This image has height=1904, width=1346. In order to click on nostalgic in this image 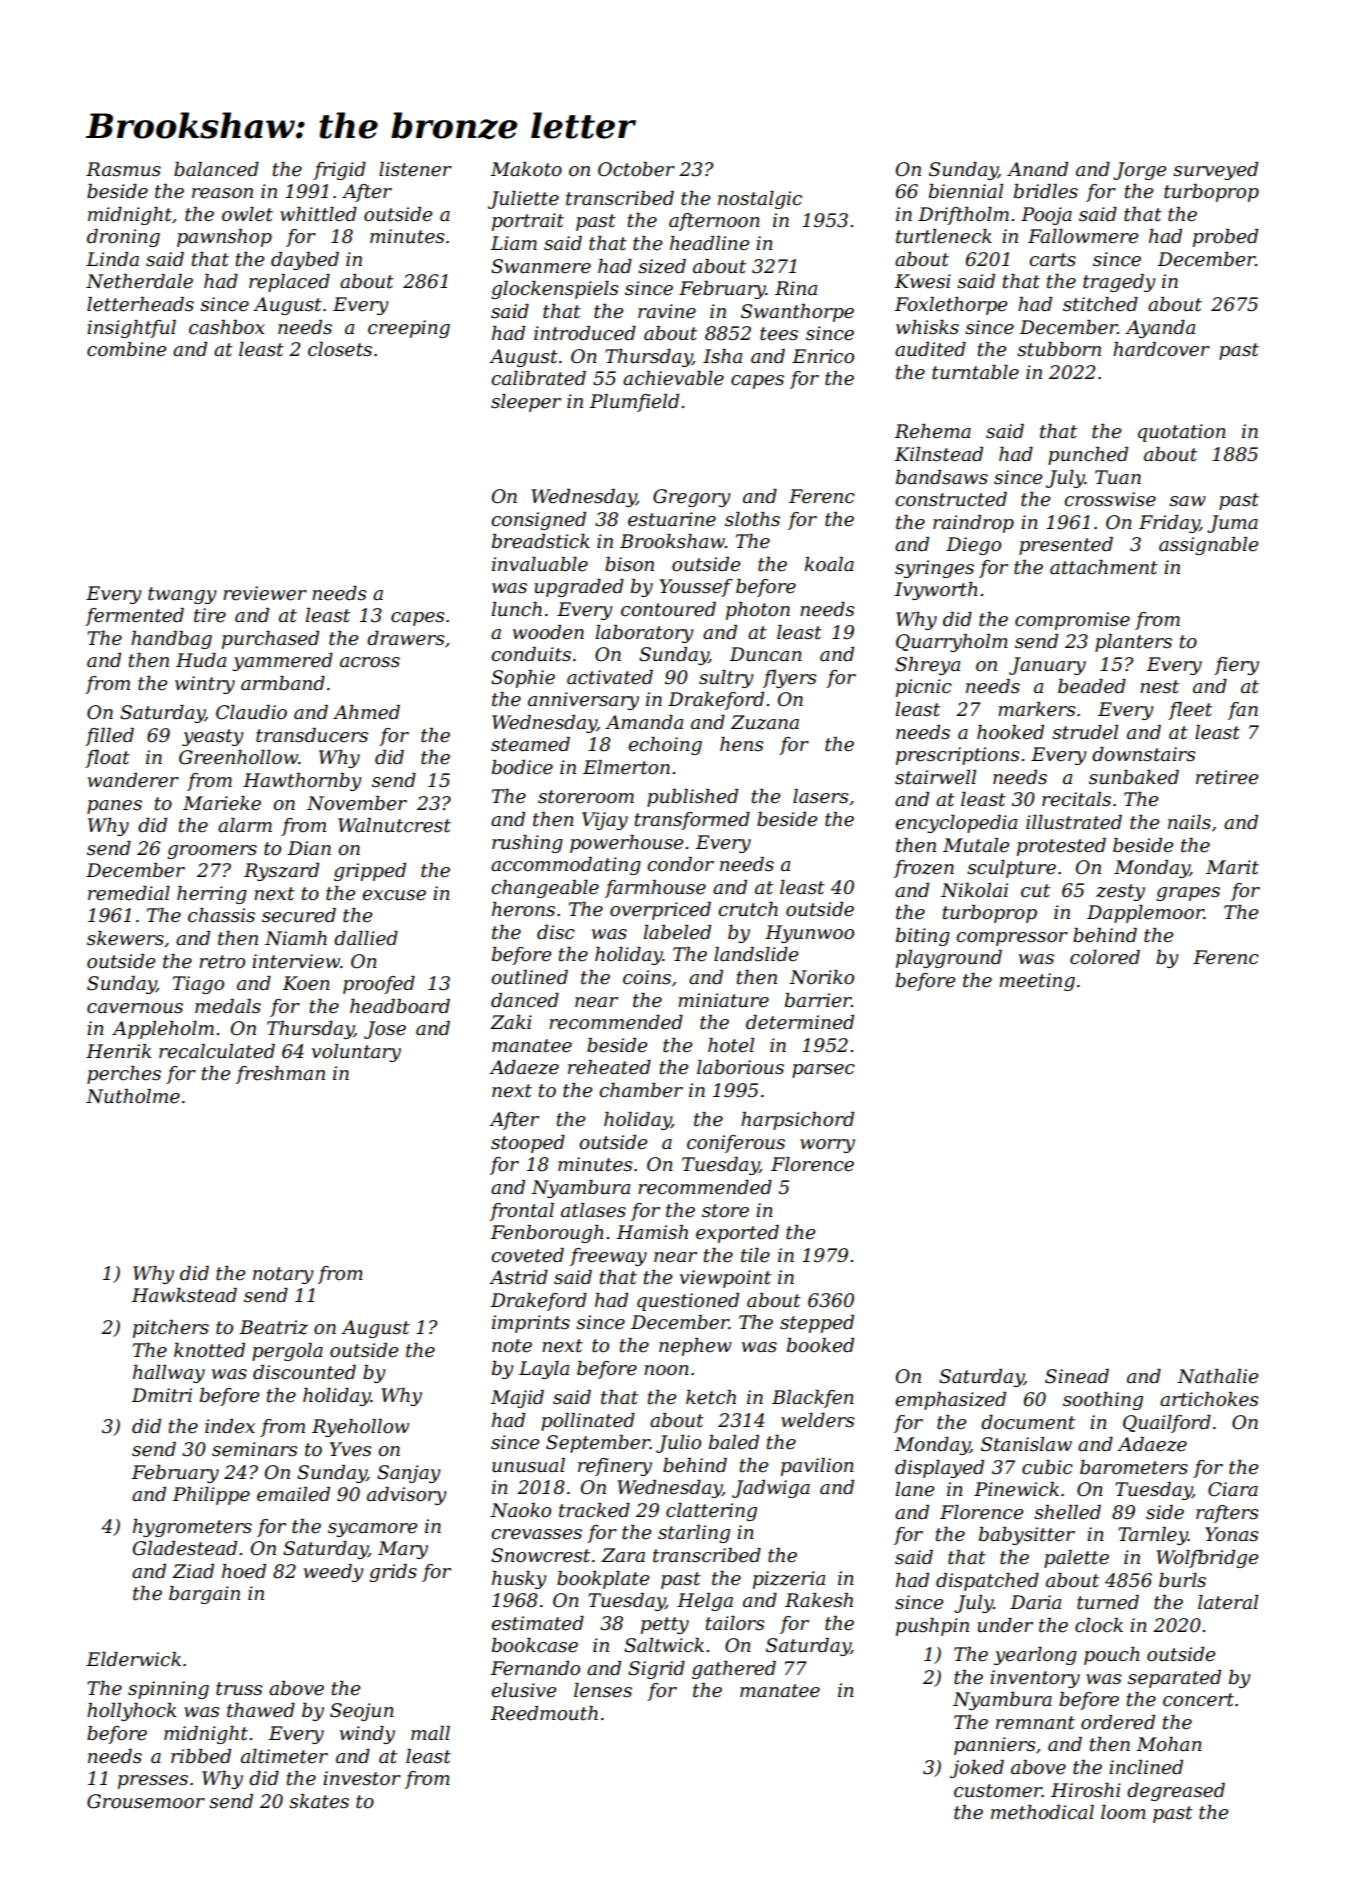, I will do `click(760, 200)`.
